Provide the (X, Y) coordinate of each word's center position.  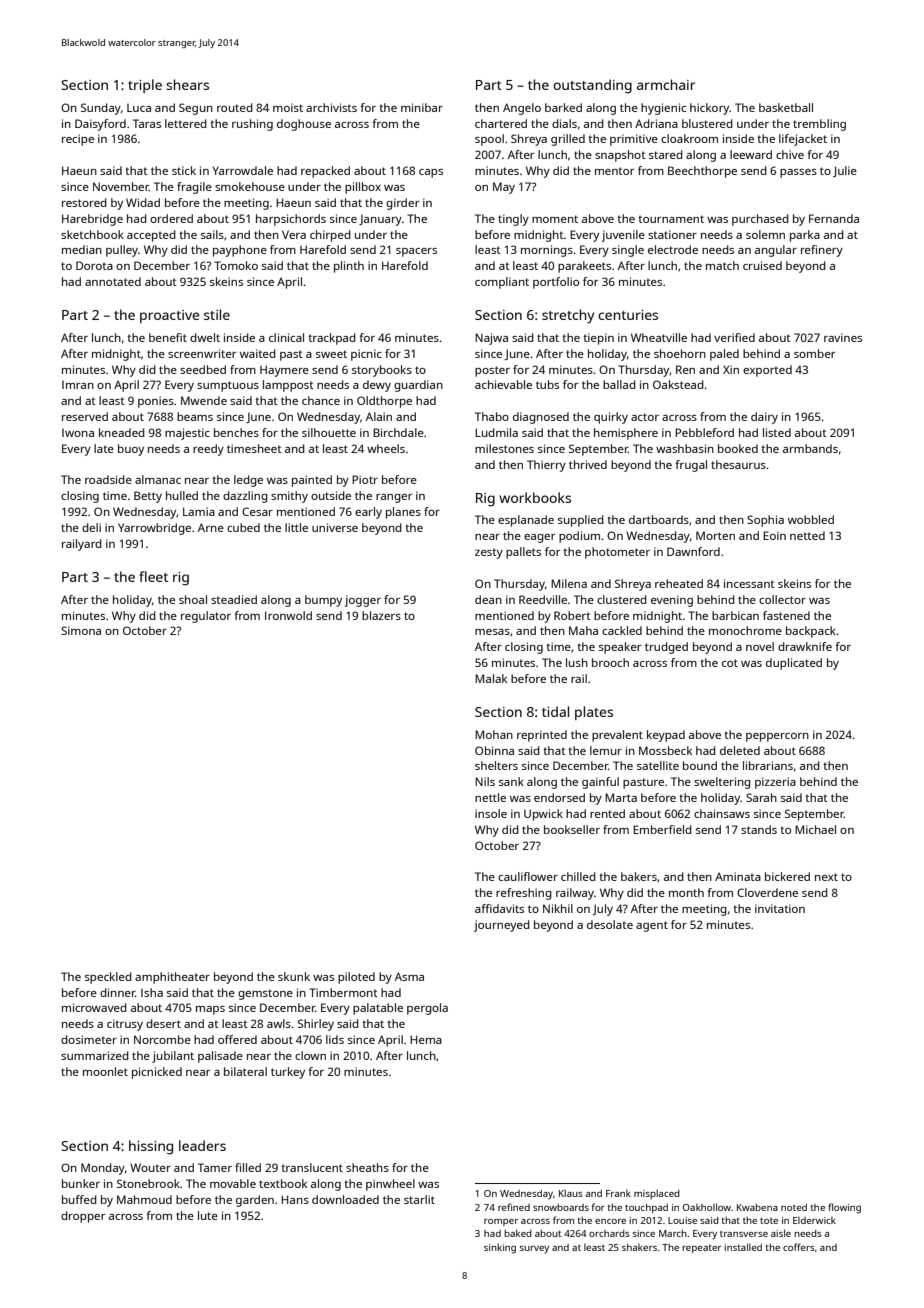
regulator (206, 617)
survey (534, 1249)
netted (807, 535)
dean (488, 599)
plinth (349, 267)
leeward (751, 154)
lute (208, 1215)
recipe (78, 140)
